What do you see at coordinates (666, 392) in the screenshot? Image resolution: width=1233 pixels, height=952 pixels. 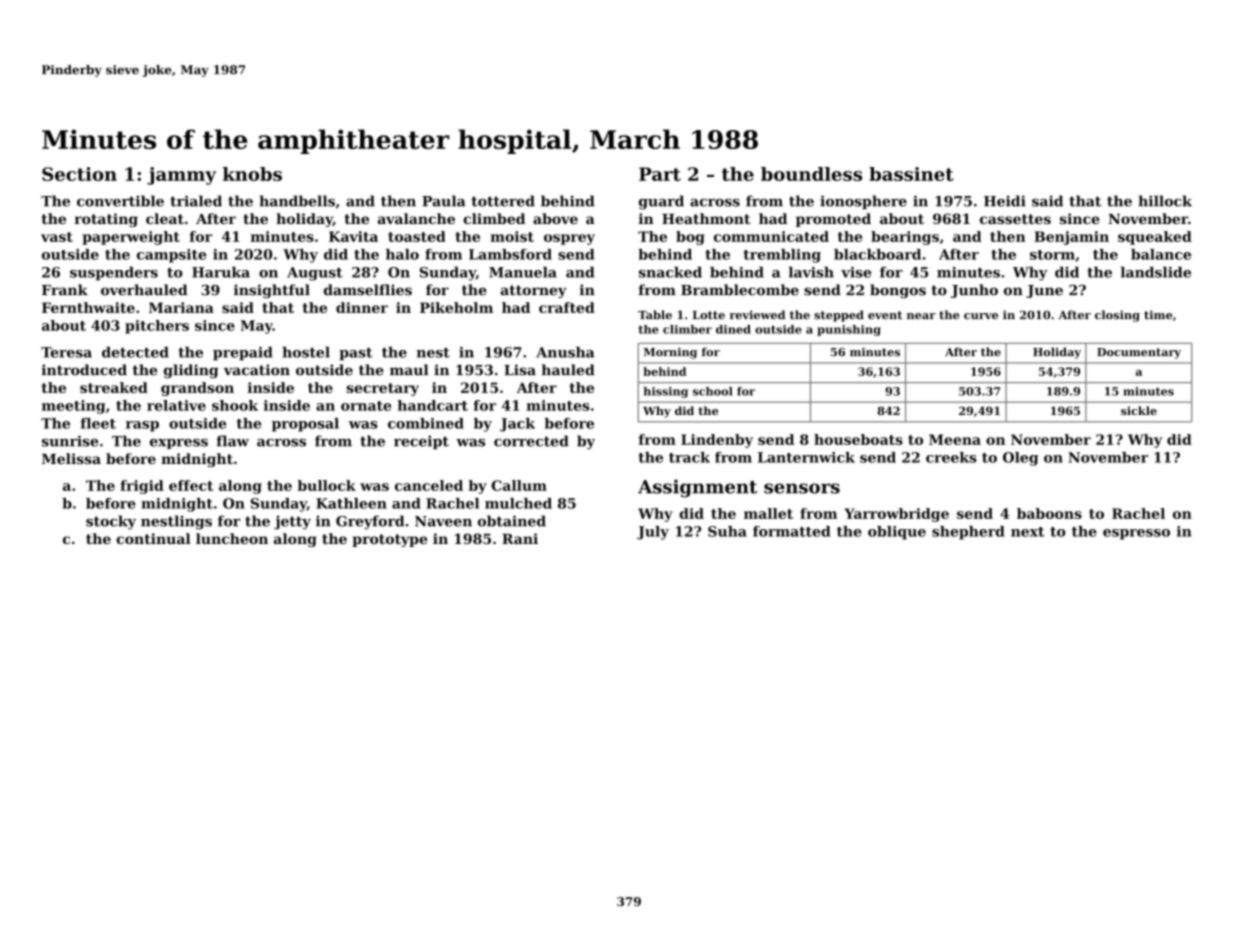 I see `hissing` at bounding box center [666, 392].
